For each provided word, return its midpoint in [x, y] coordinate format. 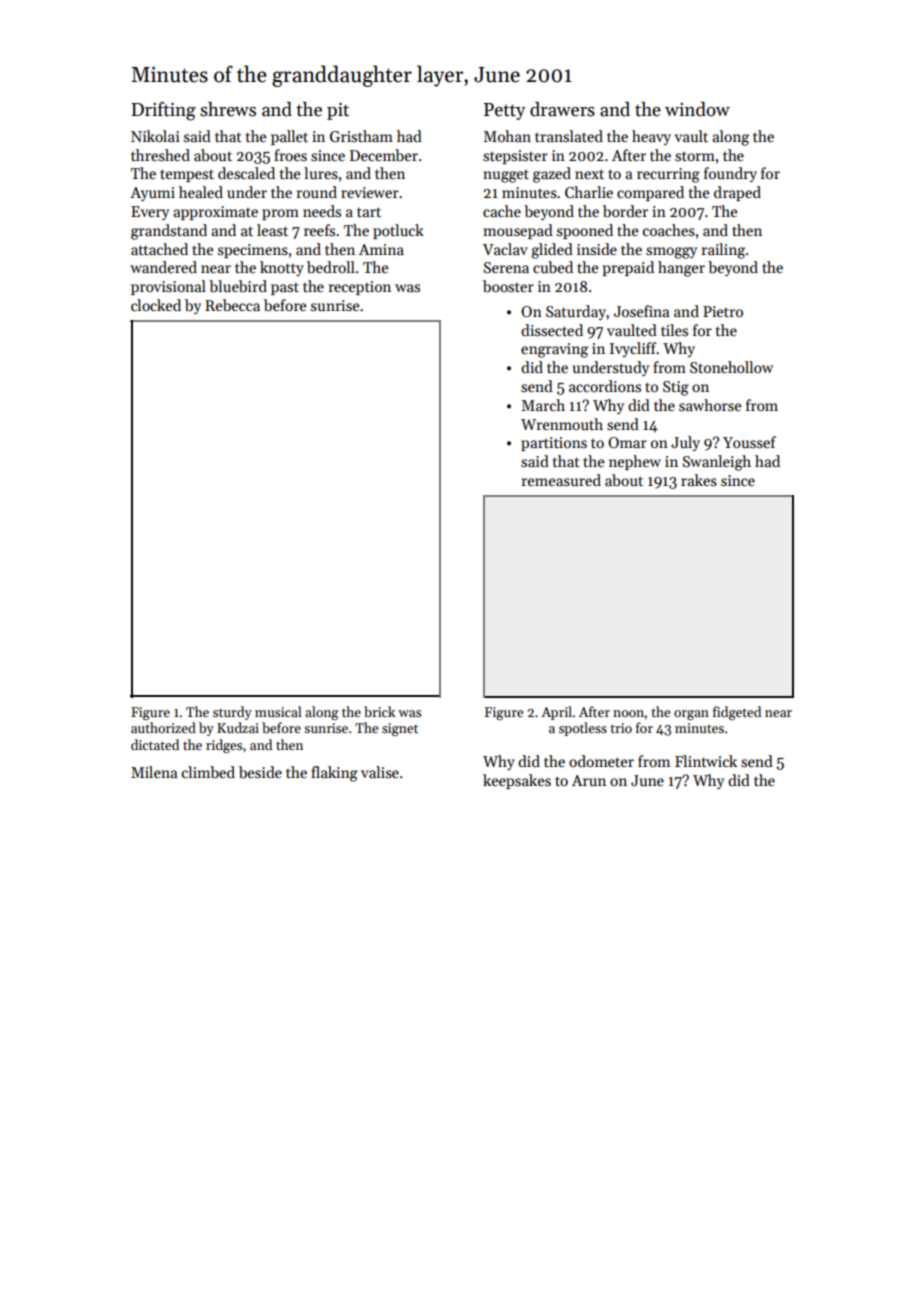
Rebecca [232, 305]
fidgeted [737, 713]
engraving [554, 350]
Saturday [576, 312]
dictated [155, 744]
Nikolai [155, 136]
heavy [651, 137]
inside [597, 249]
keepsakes [517, 781]
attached [159, 249]
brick [379, 711]
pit [338, 111]
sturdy [232, 713]
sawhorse [710, 405]
